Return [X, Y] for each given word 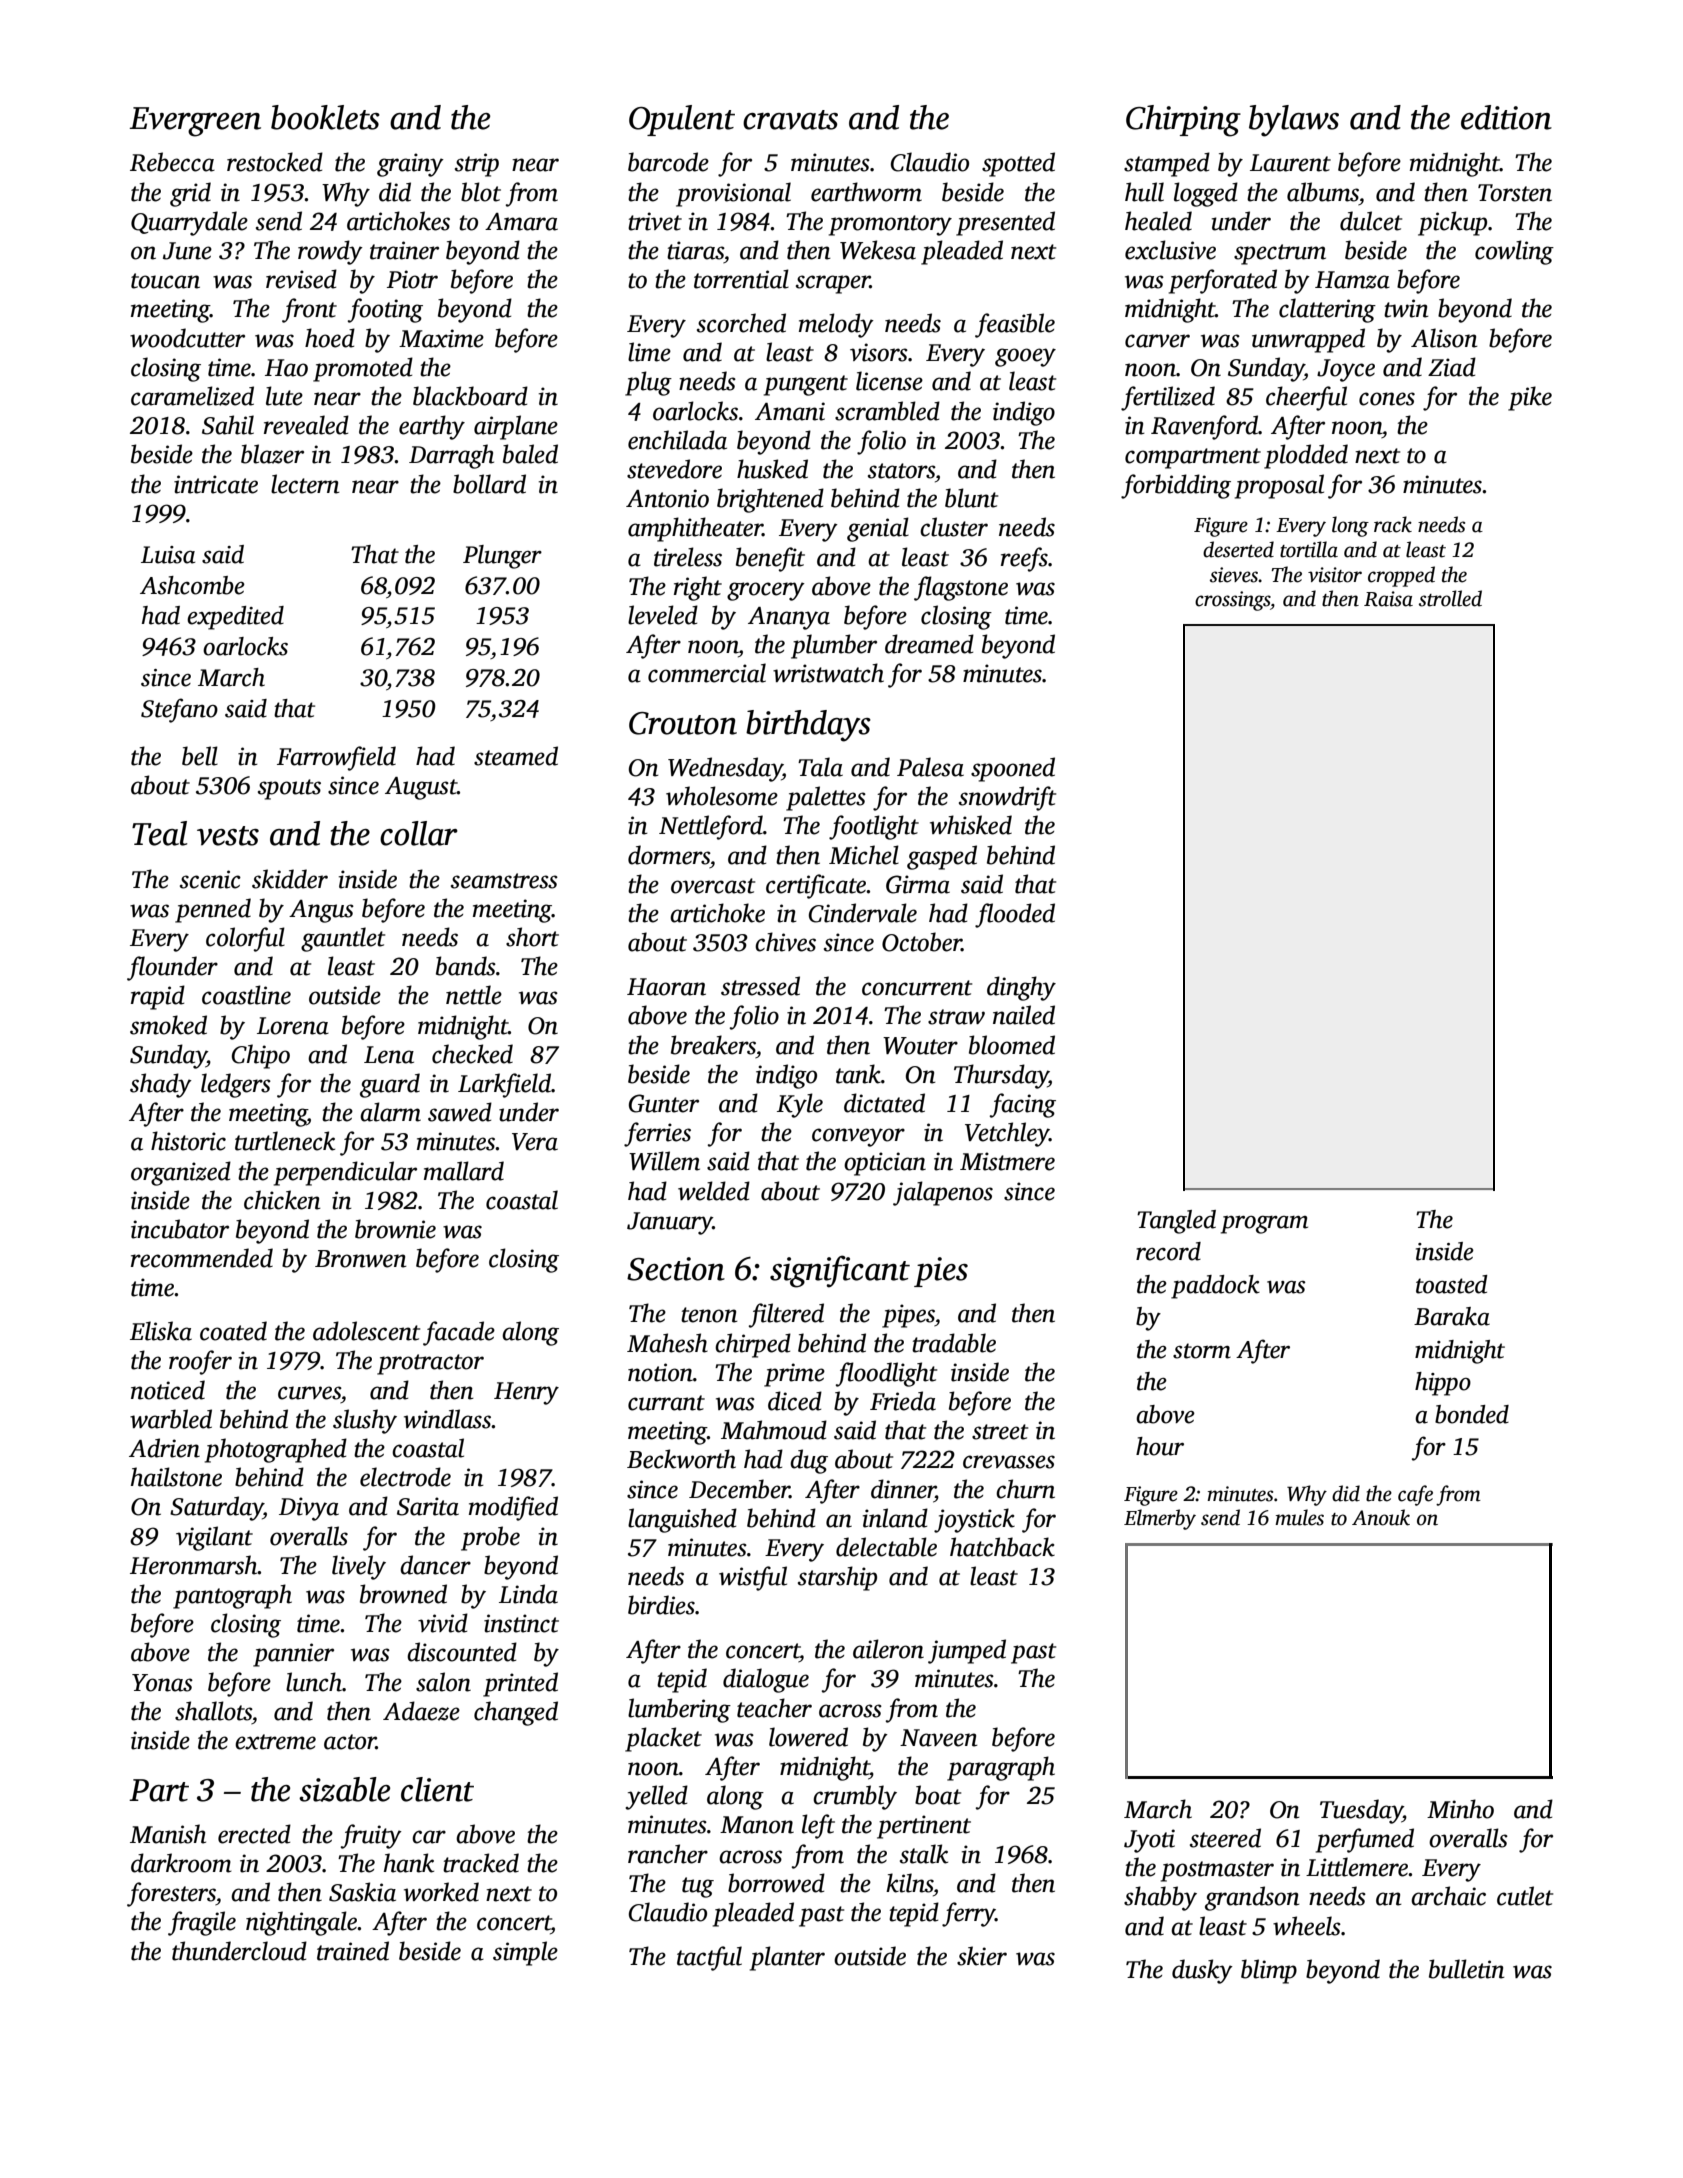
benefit [770, 559]
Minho [1460, 1809]
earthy [432, 427]
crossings [1232, 601]
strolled [1450, 598]
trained [353, 1951]
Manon [757, 1825]
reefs [1024, 559]
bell [200, 756]
